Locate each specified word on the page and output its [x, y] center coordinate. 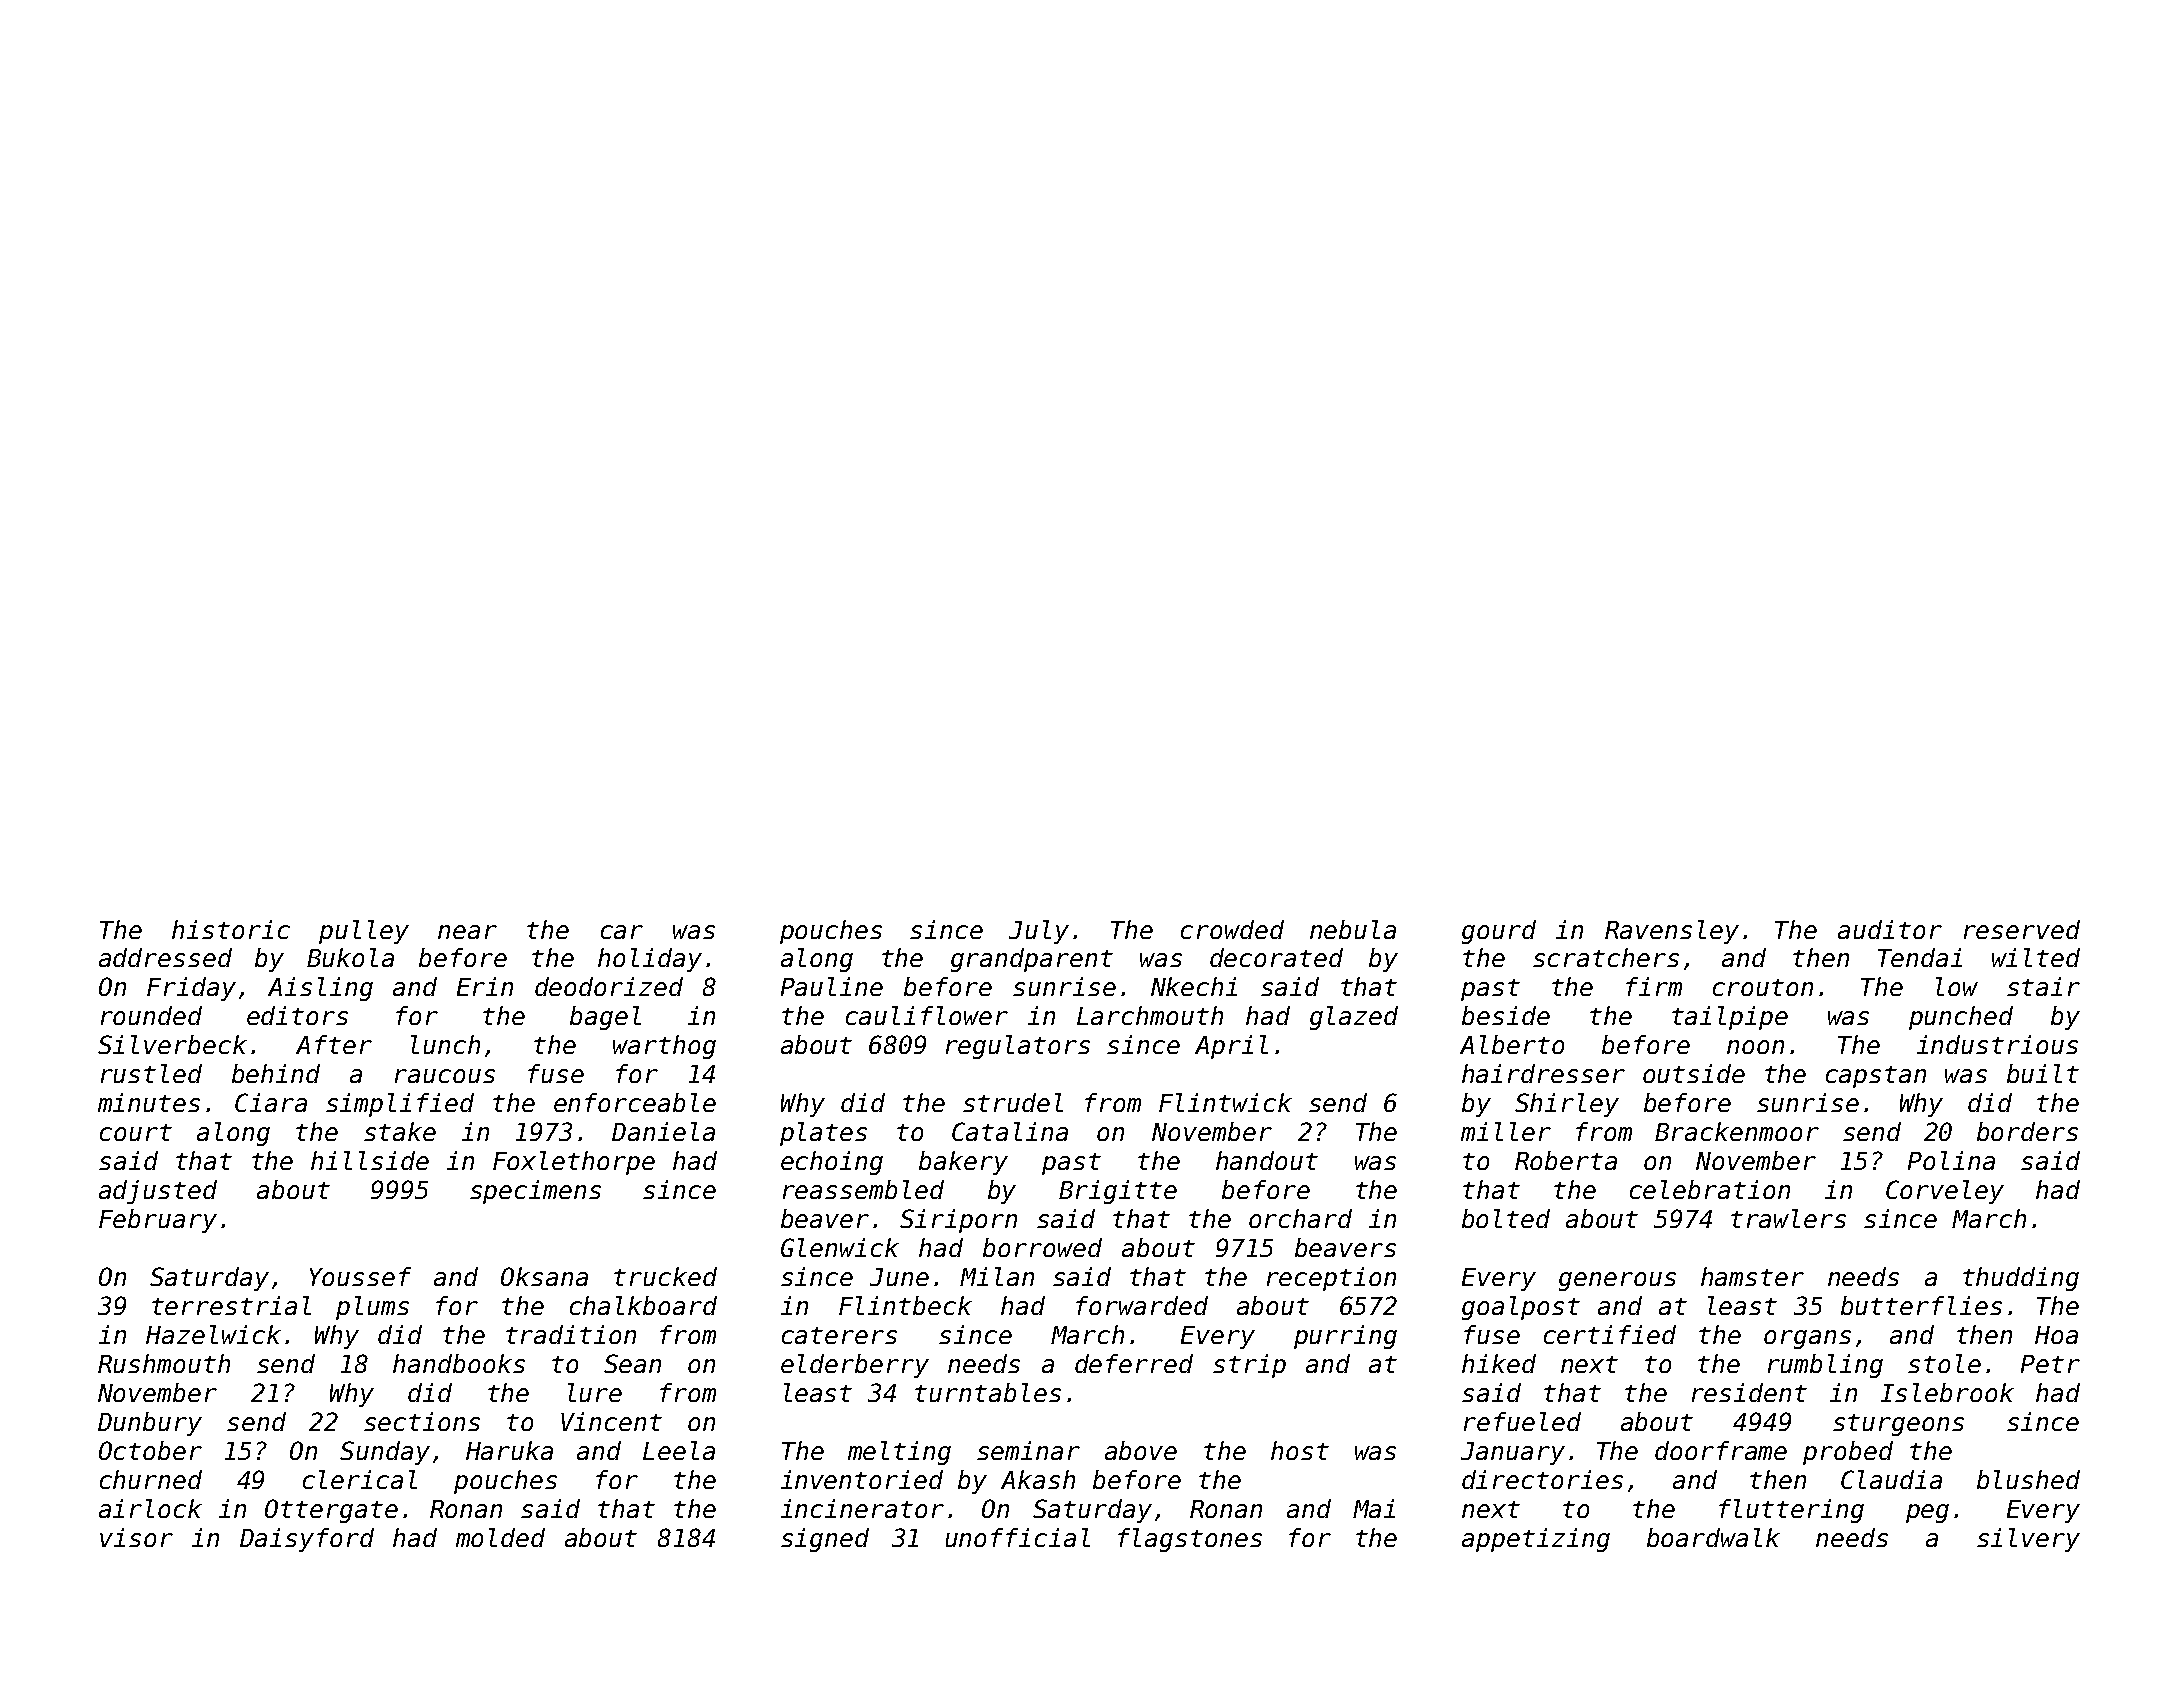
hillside [370, 1160]
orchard [1300, 1218]
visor [136, 1537]
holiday [650, 960]
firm [1654, 986]
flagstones [1190, 1540]
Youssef [360, 1276]
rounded [151, 1015]
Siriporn [958, 1221]
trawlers [1788, 1218]
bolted [1506, 1218]
